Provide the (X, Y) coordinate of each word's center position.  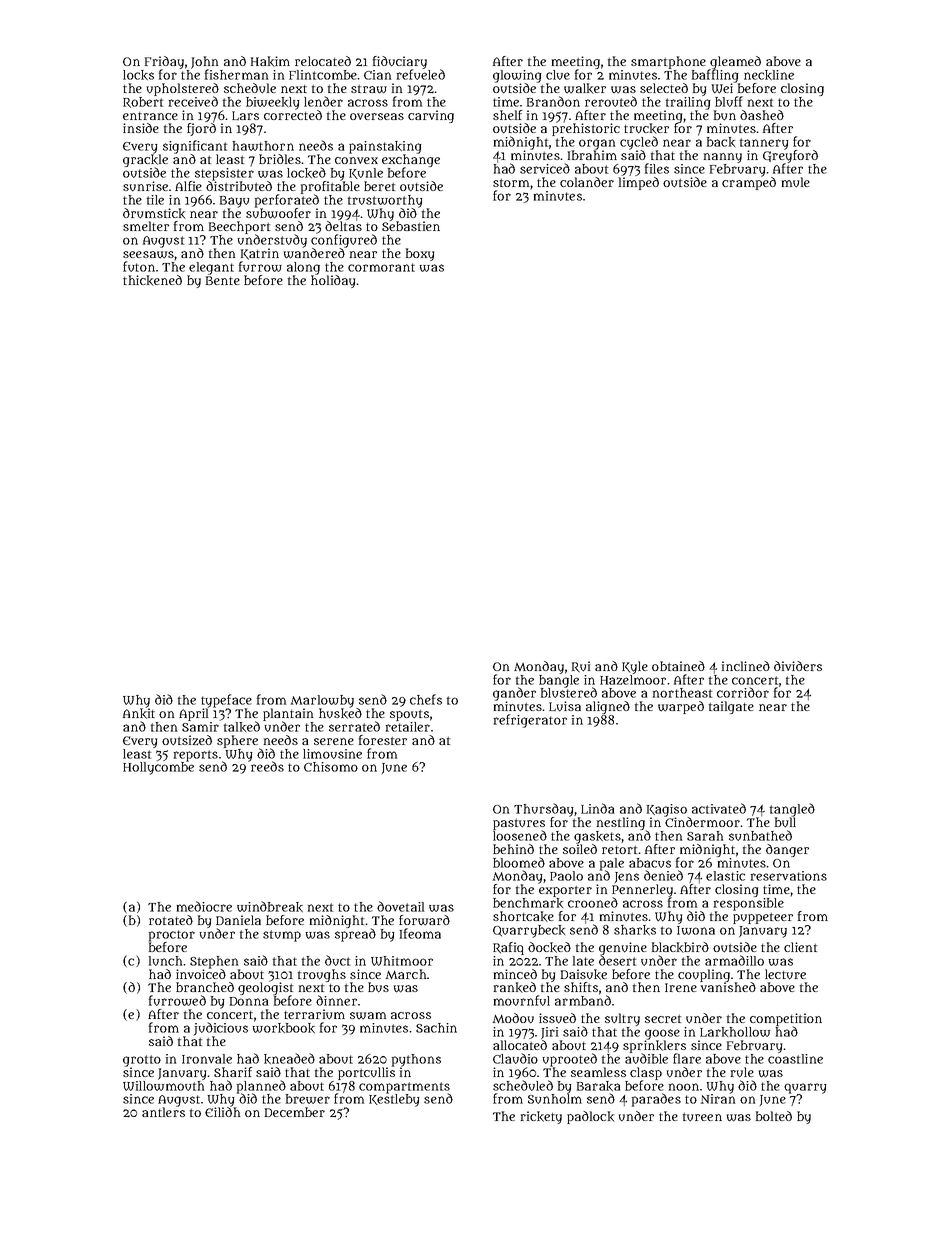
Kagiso (667, 810)
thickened (152, 280)
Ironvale (207, 1059)
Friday (164, 63)
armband (583, 1001)
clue (558, 75)
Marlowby (322, 701)
